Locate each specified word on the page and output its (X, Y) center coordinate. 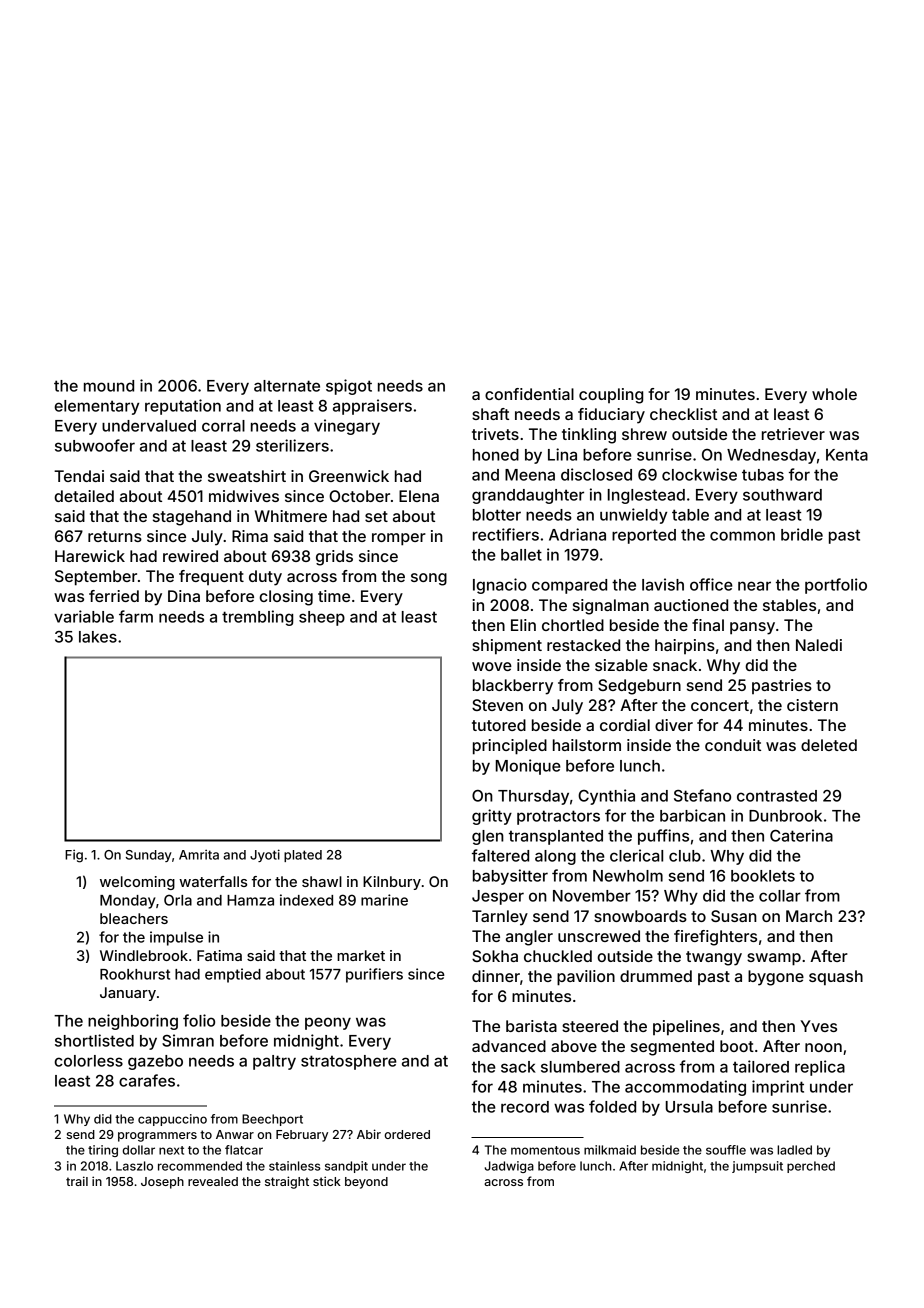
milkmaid (610, 1150)
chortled (573, 625)
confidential (529, 394)
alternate (287, 386)
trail (77, 1181)
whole (834, 394)
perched (811, 1167)
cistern (812, 705)
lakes (98, 637)
